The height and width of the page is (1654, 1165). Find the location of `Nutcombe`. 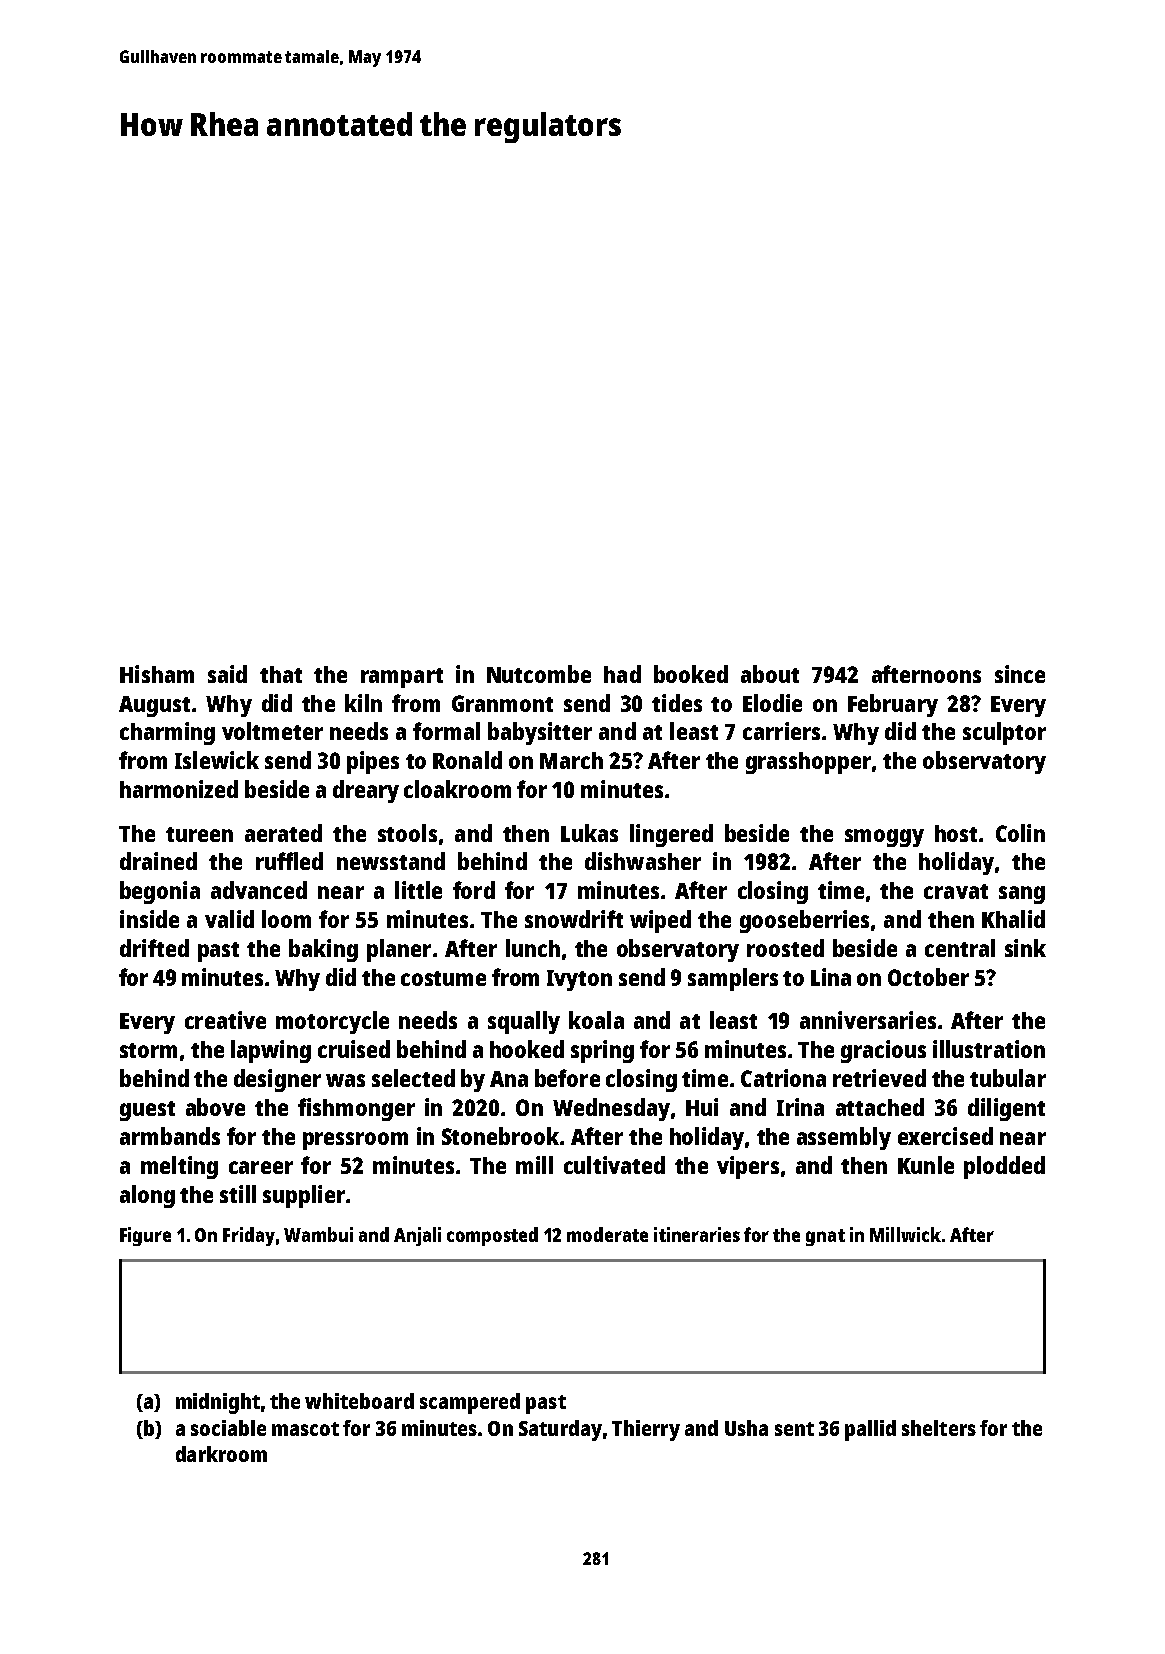

Nutcombe is located at coordinates (539, 674).
